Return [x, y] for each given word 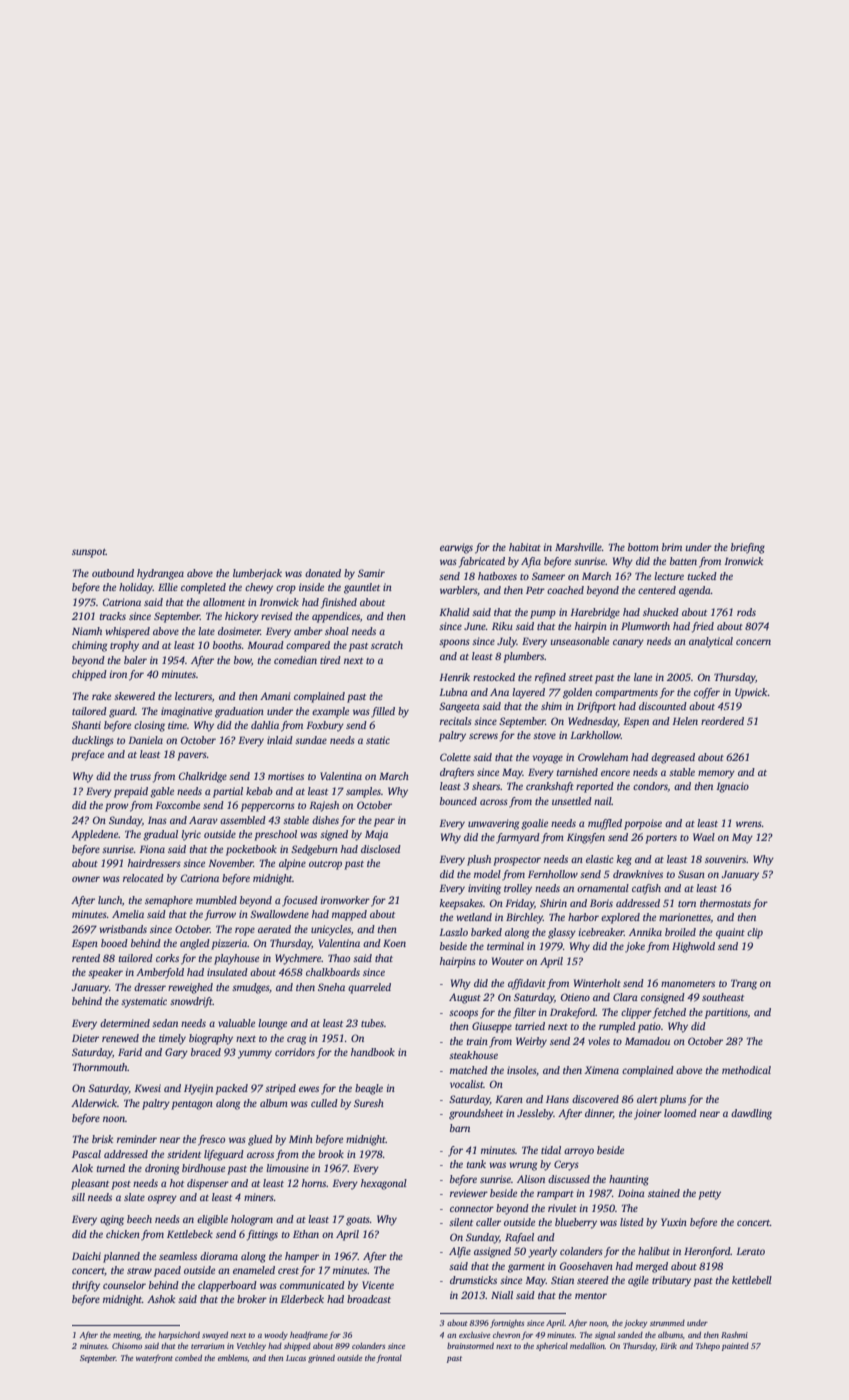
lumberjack [257, 574]
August [465, 998]
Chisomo [127, 1346]
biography [211, 1039]
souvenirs [725, 859]
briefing [748, 548]
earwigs [456, 548]
